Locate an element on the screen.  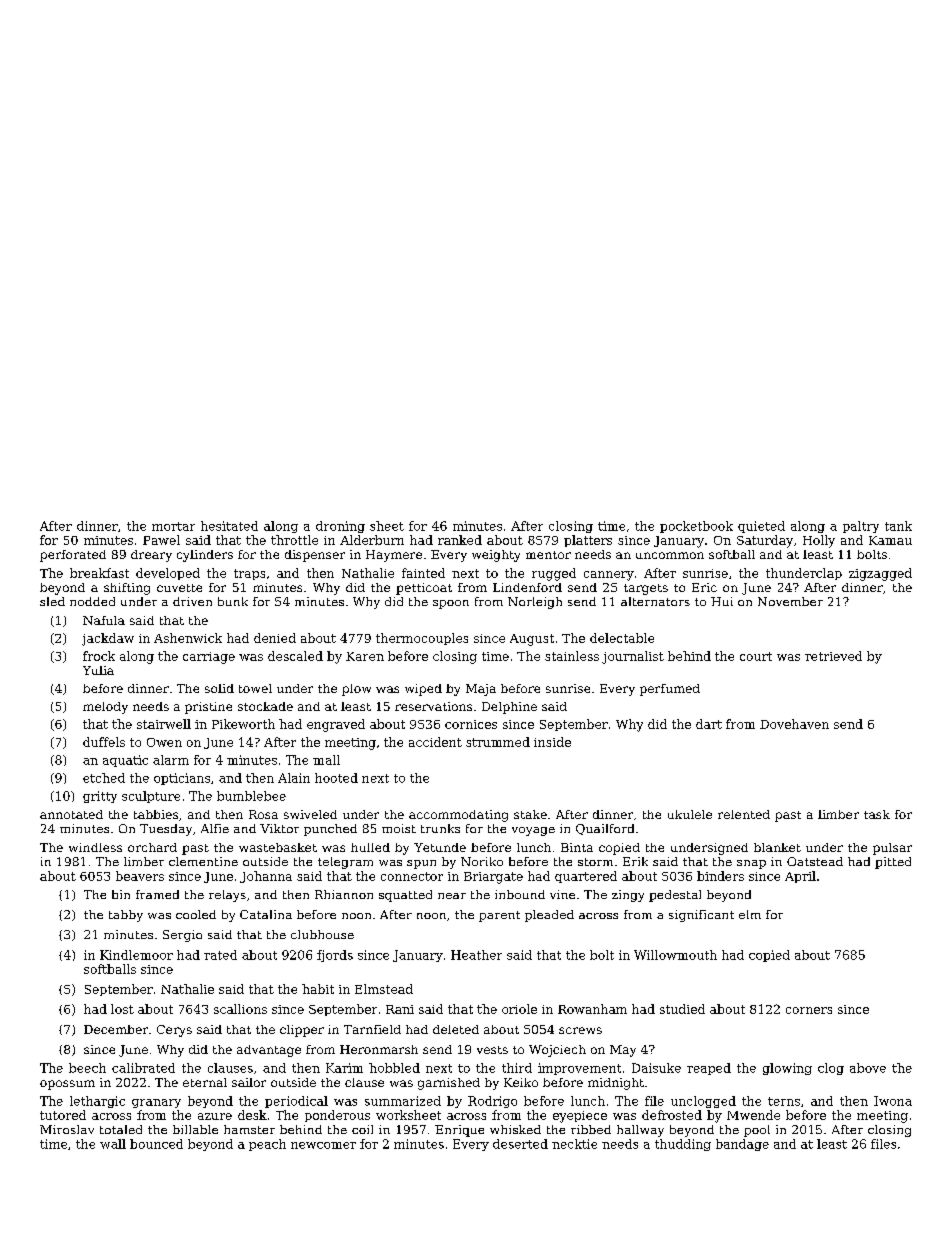
cylinders is located at coordinates (205, 556).
